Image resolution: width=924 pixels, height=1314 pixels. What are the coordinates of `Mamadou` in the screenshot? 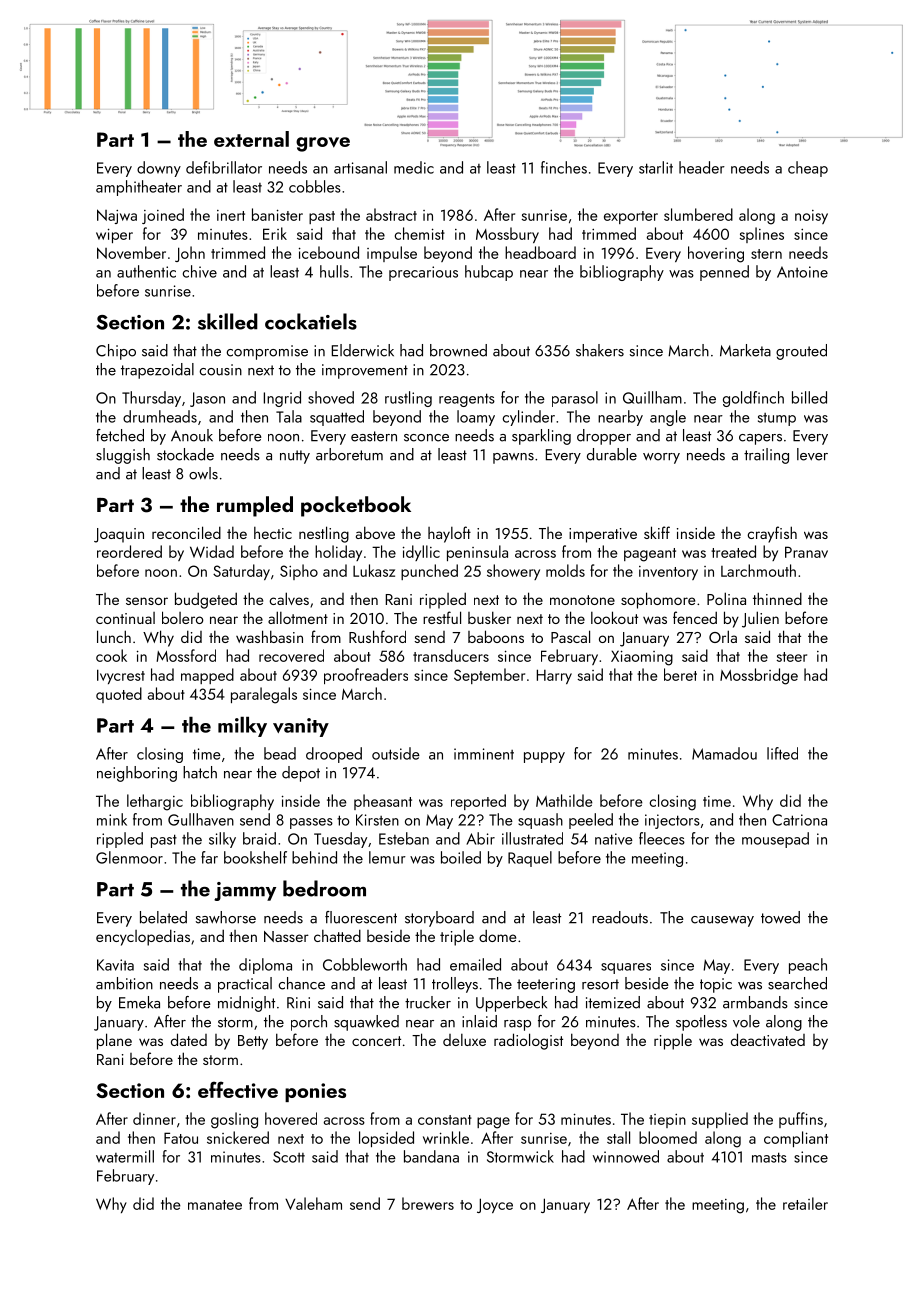 It's located at (724, 753).
